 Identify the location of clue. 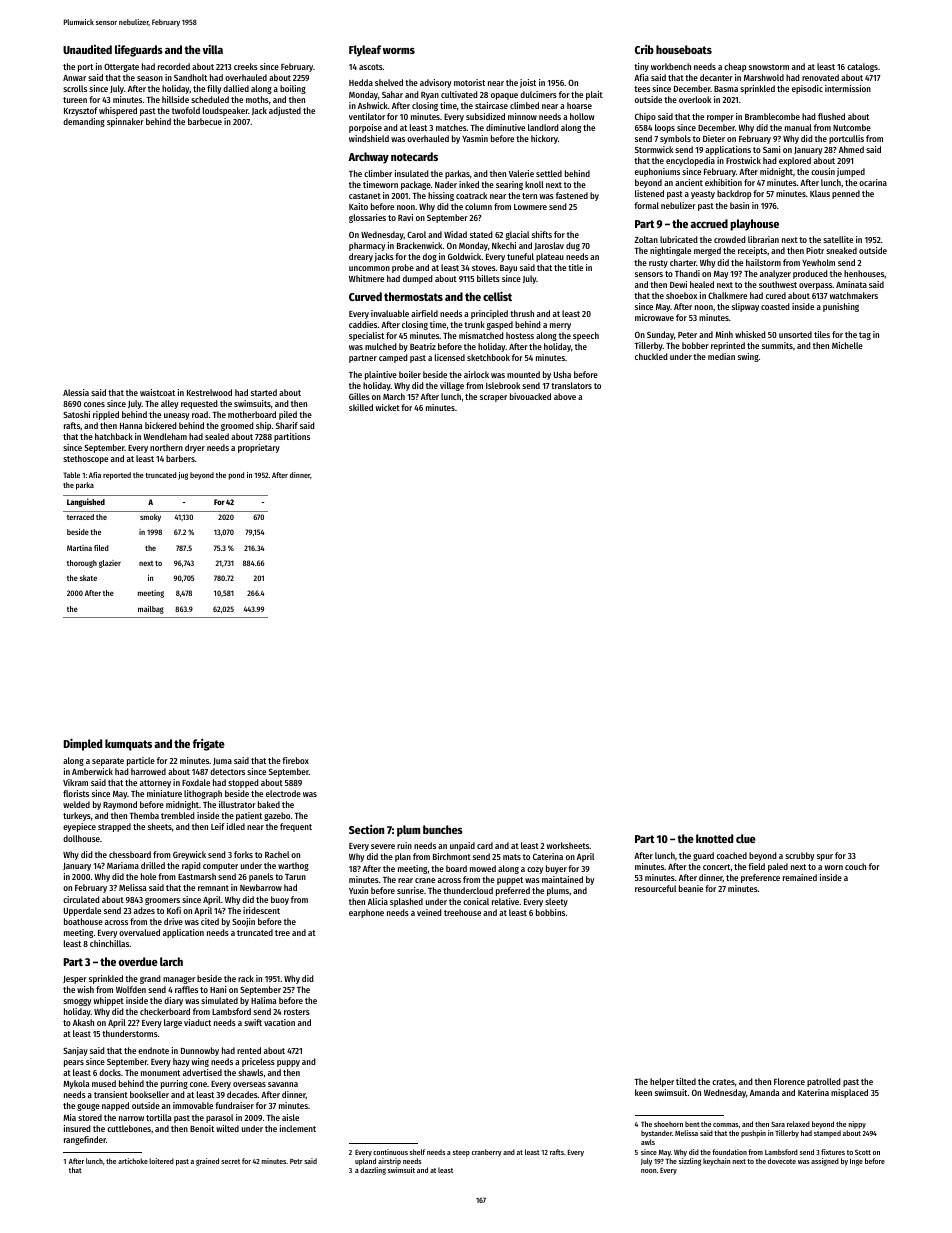
(746, 838).
